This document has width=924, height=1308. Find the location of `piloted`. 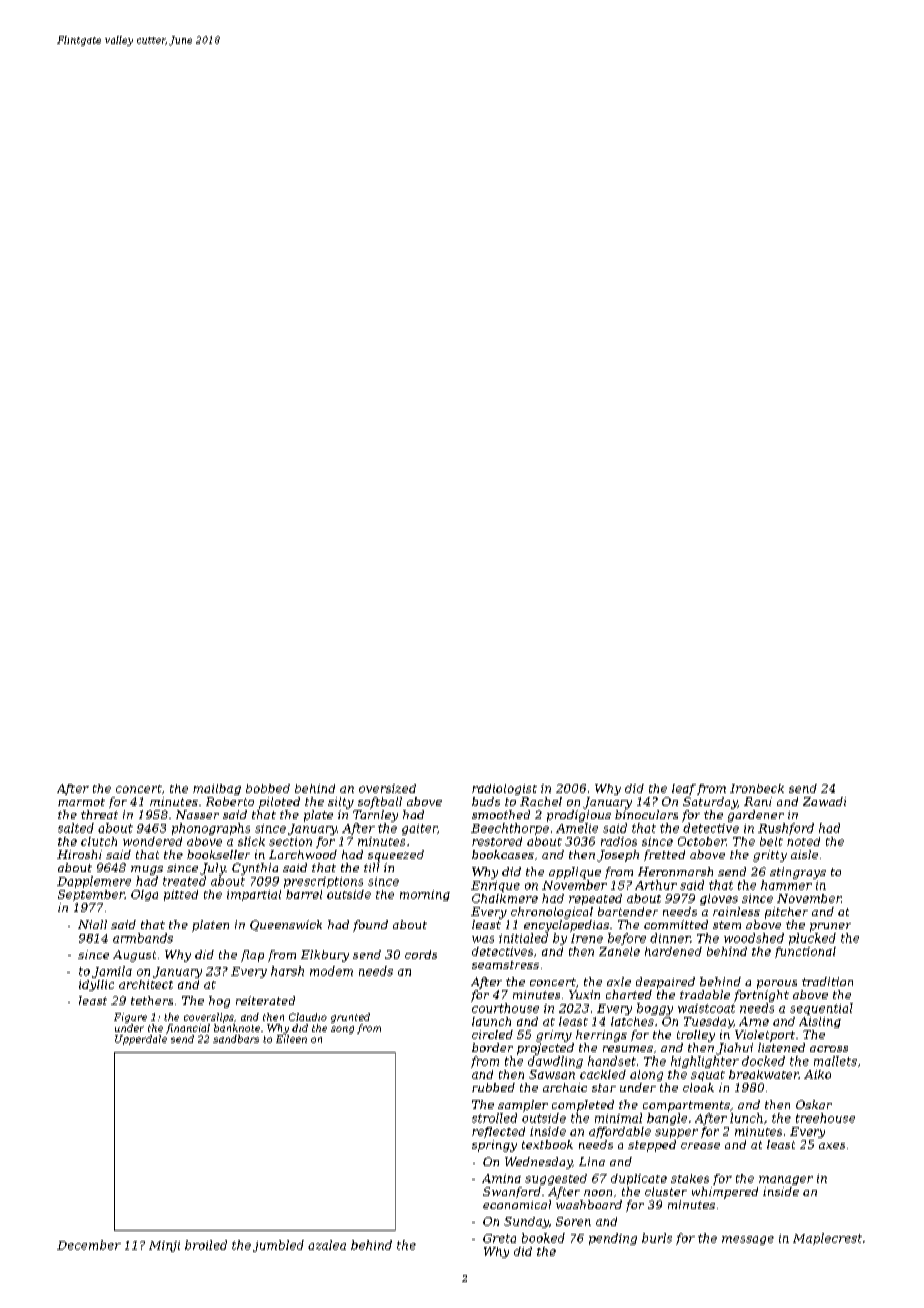

piloted is located at coordinates (279, 803).
